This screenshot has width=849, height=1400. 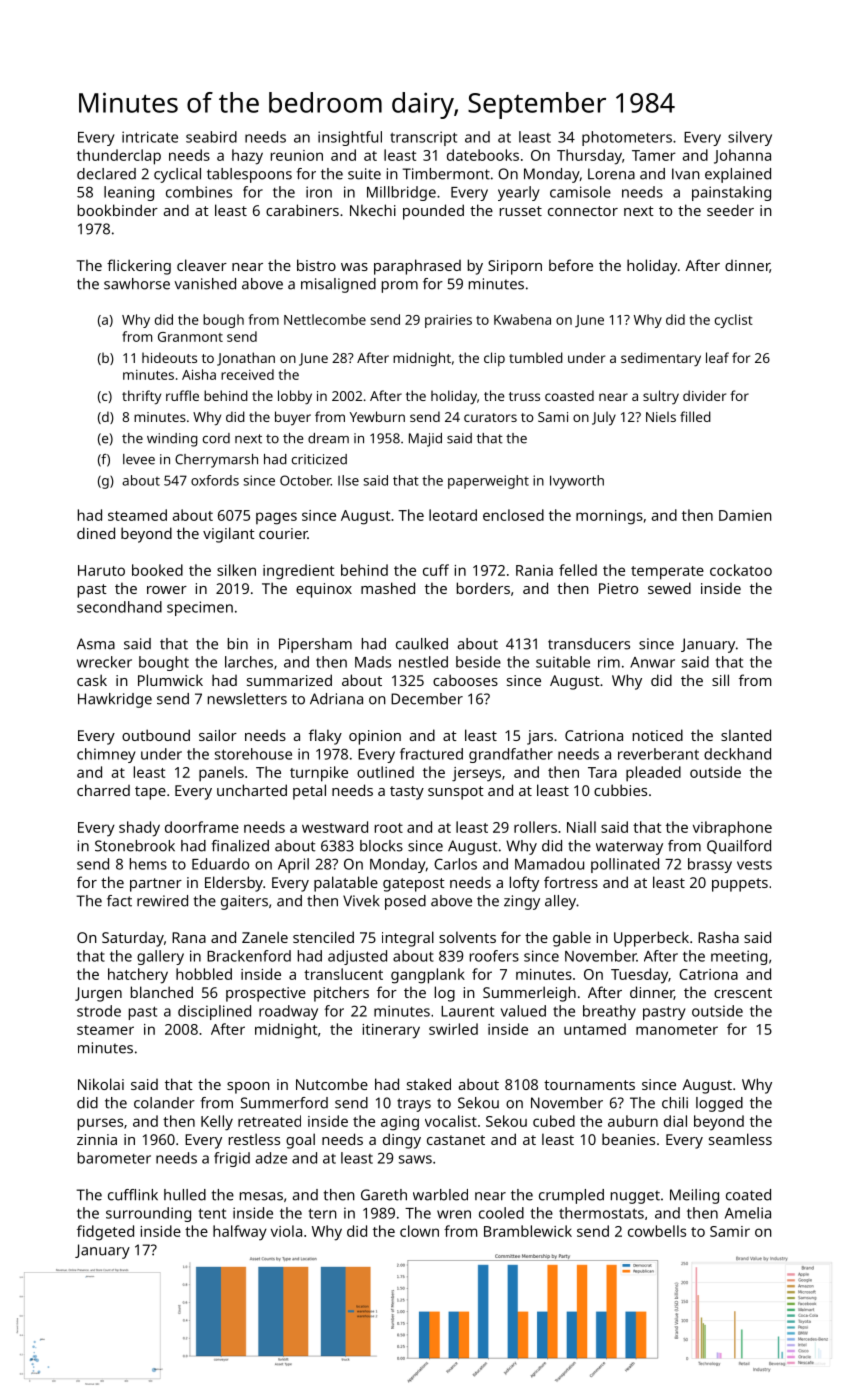 What do you see at coordinates (325, 319) in the screenshot?
I see `Nettlecombe` at bounding box center [325, 319].
